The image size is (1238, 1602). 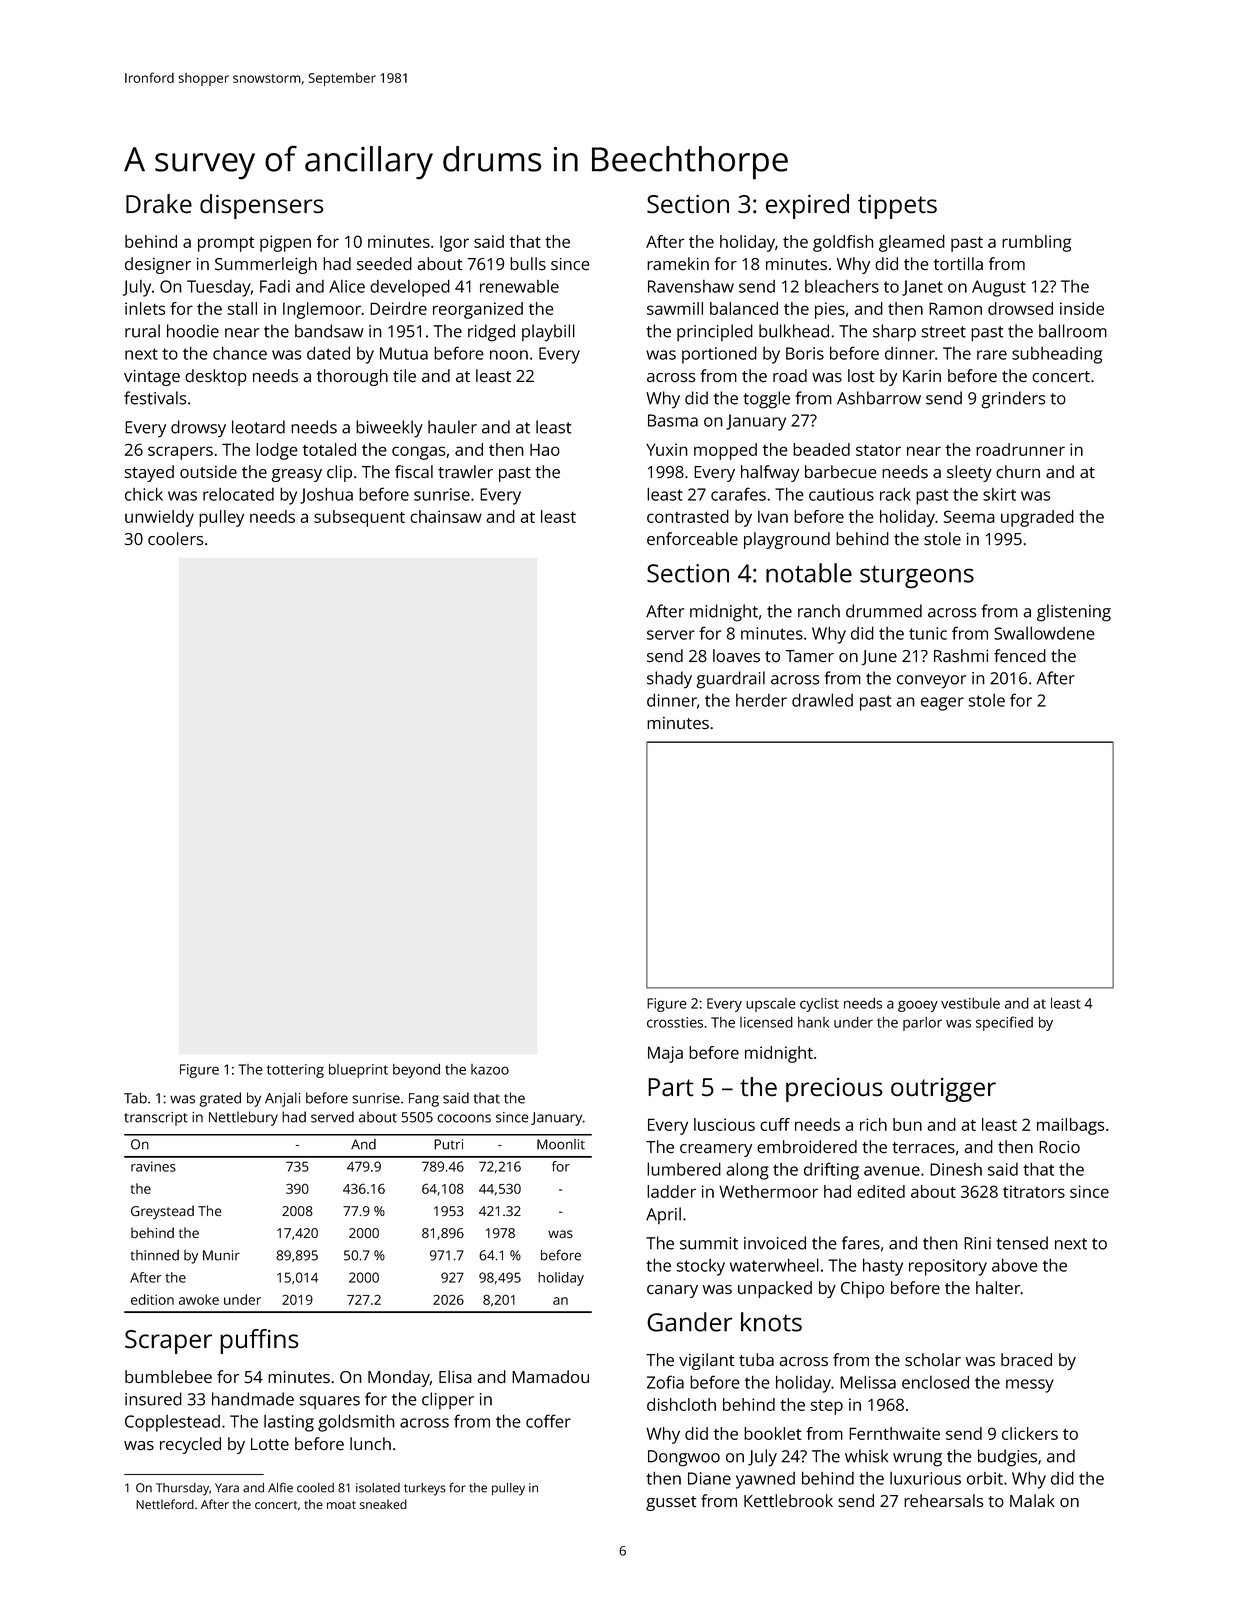 What do you see at coordinates (1022, 1243) in the screenshot?
I see `tensed` at bounding box center [1022, 1243].
